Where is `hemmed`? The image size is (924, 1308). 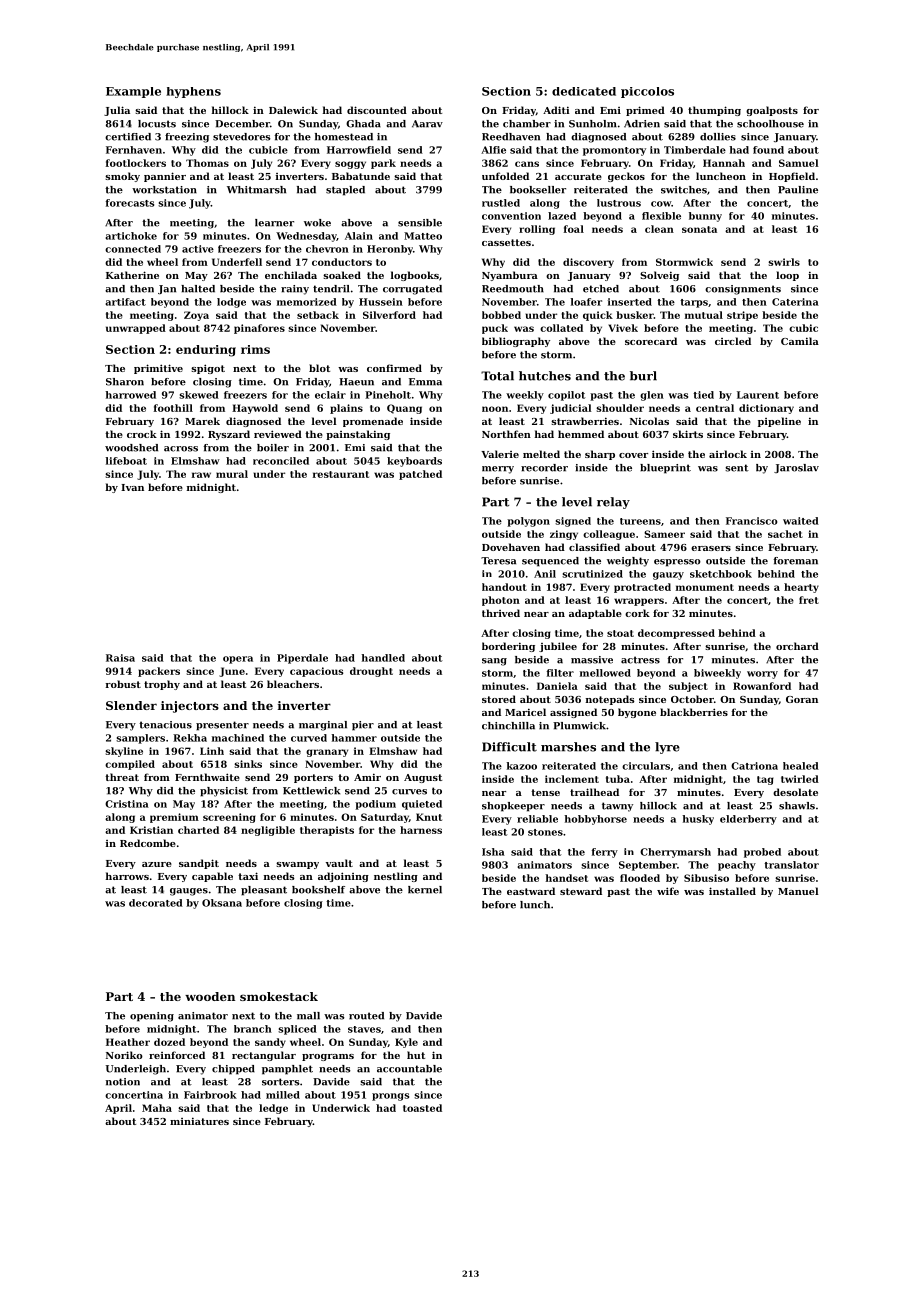 hemmed is located at coordinates (581, 434).
